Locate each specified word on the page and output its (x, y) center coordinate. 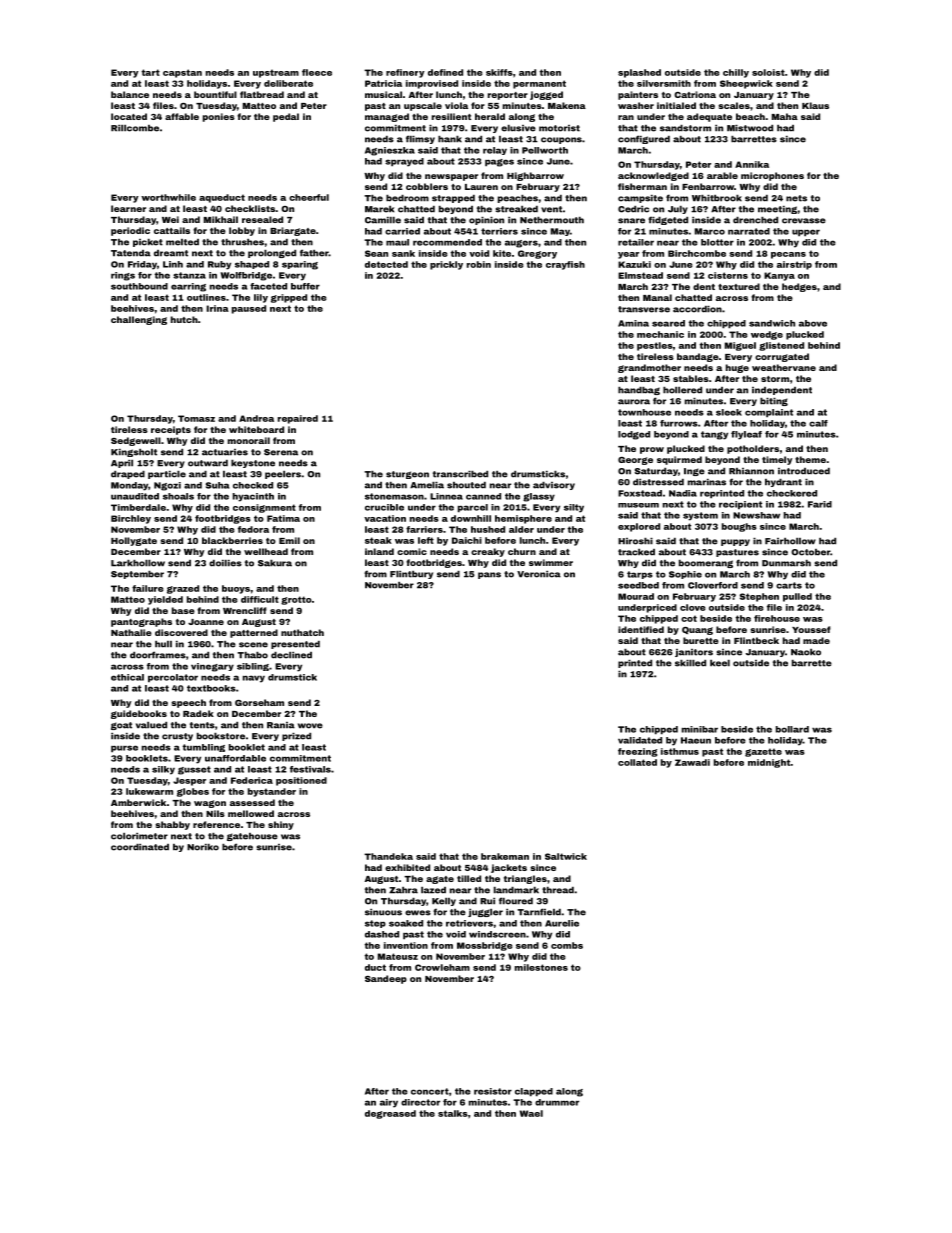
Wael (531, 1113)
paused (249, 309)
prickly (446, 265)
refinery (405, 73)
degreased (390, 1114)
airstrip (794, 265)
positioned (301, 781)
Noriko (203, 847)
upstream (276, 73)
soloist (768, 72)
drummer (557, 1102)
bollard (792, 729)
